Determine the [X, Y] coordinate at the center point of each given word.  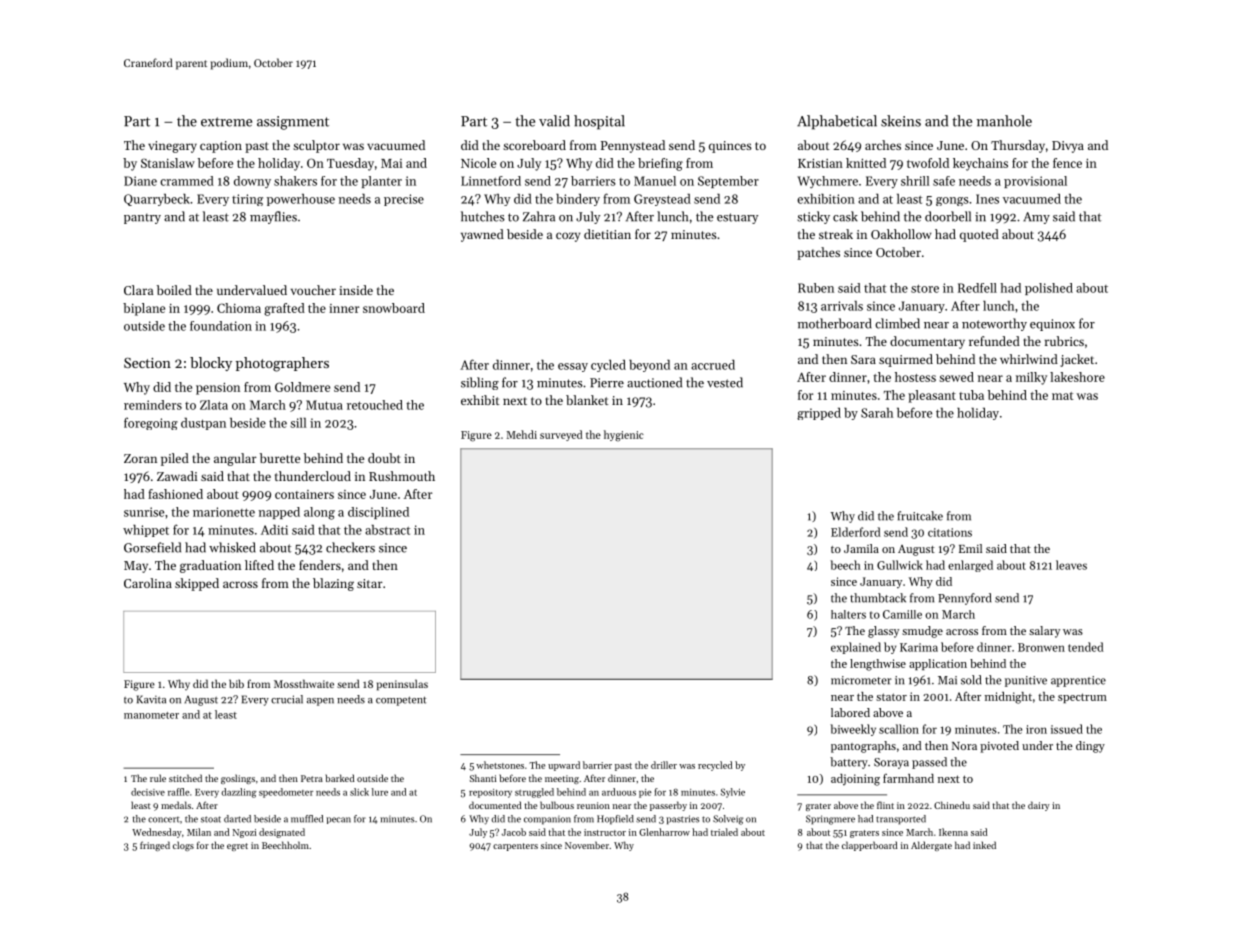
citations [950, 532]
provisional [1035, 182]
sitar [370, 583]
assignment [293, 123]
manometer [151, 715]
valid [554, 121]
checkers [350, 547]
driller [664, 765]
